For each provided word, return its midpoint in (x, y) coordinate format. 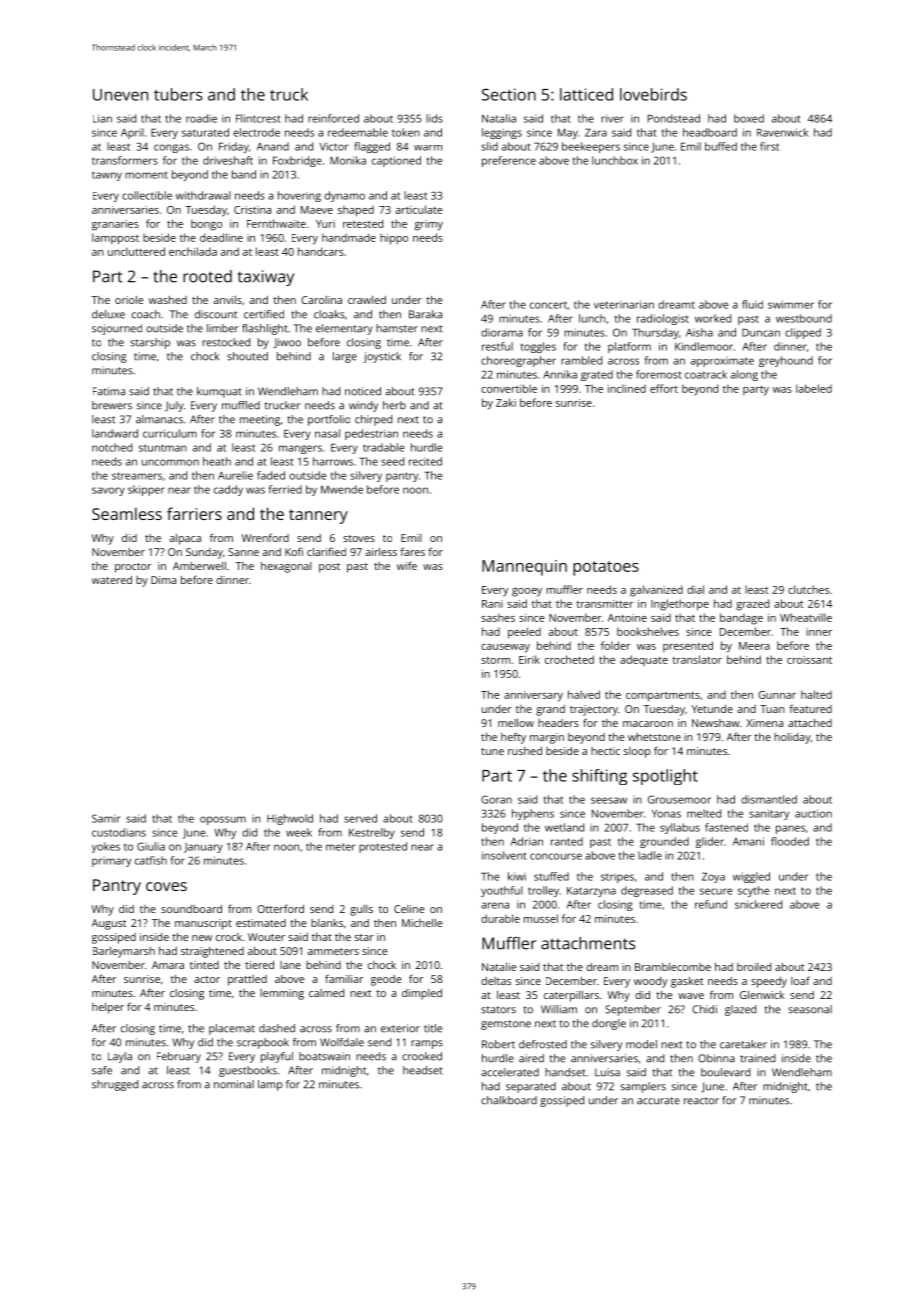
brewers (112, 405)
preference (509, 161)
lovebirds (653, 94)
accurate (658, 1101)
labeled (814, 388)
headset (423, 1070)
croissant (809, 660)
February (179, 1057)
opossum (223, 820)
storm (495, 660)
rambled (581, 360)
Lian (102, 118)
